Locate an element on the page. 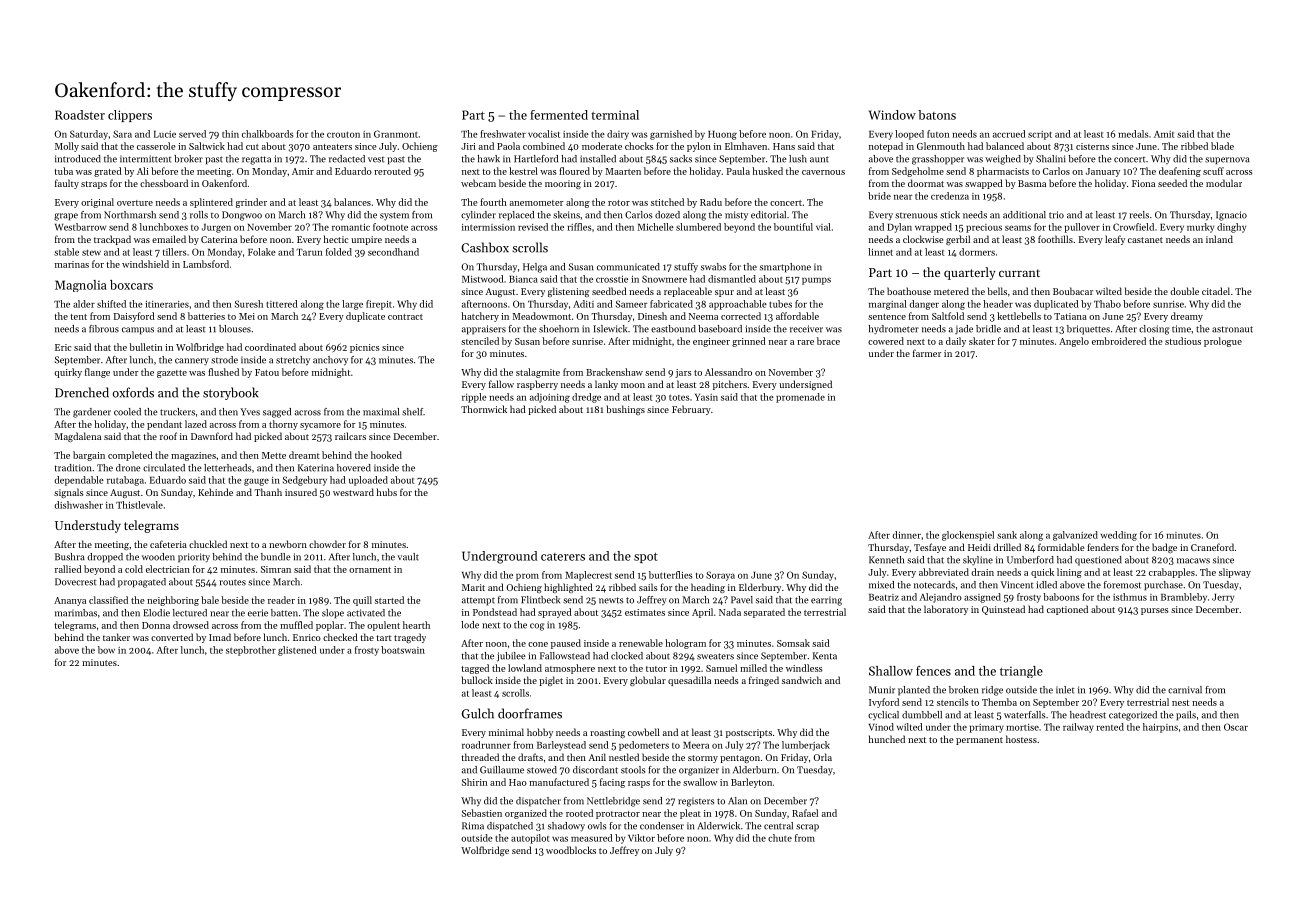 Image resolution: width=1308 pixels, height=924 pixels. cisterns is located at coordinates (1092, 146).
